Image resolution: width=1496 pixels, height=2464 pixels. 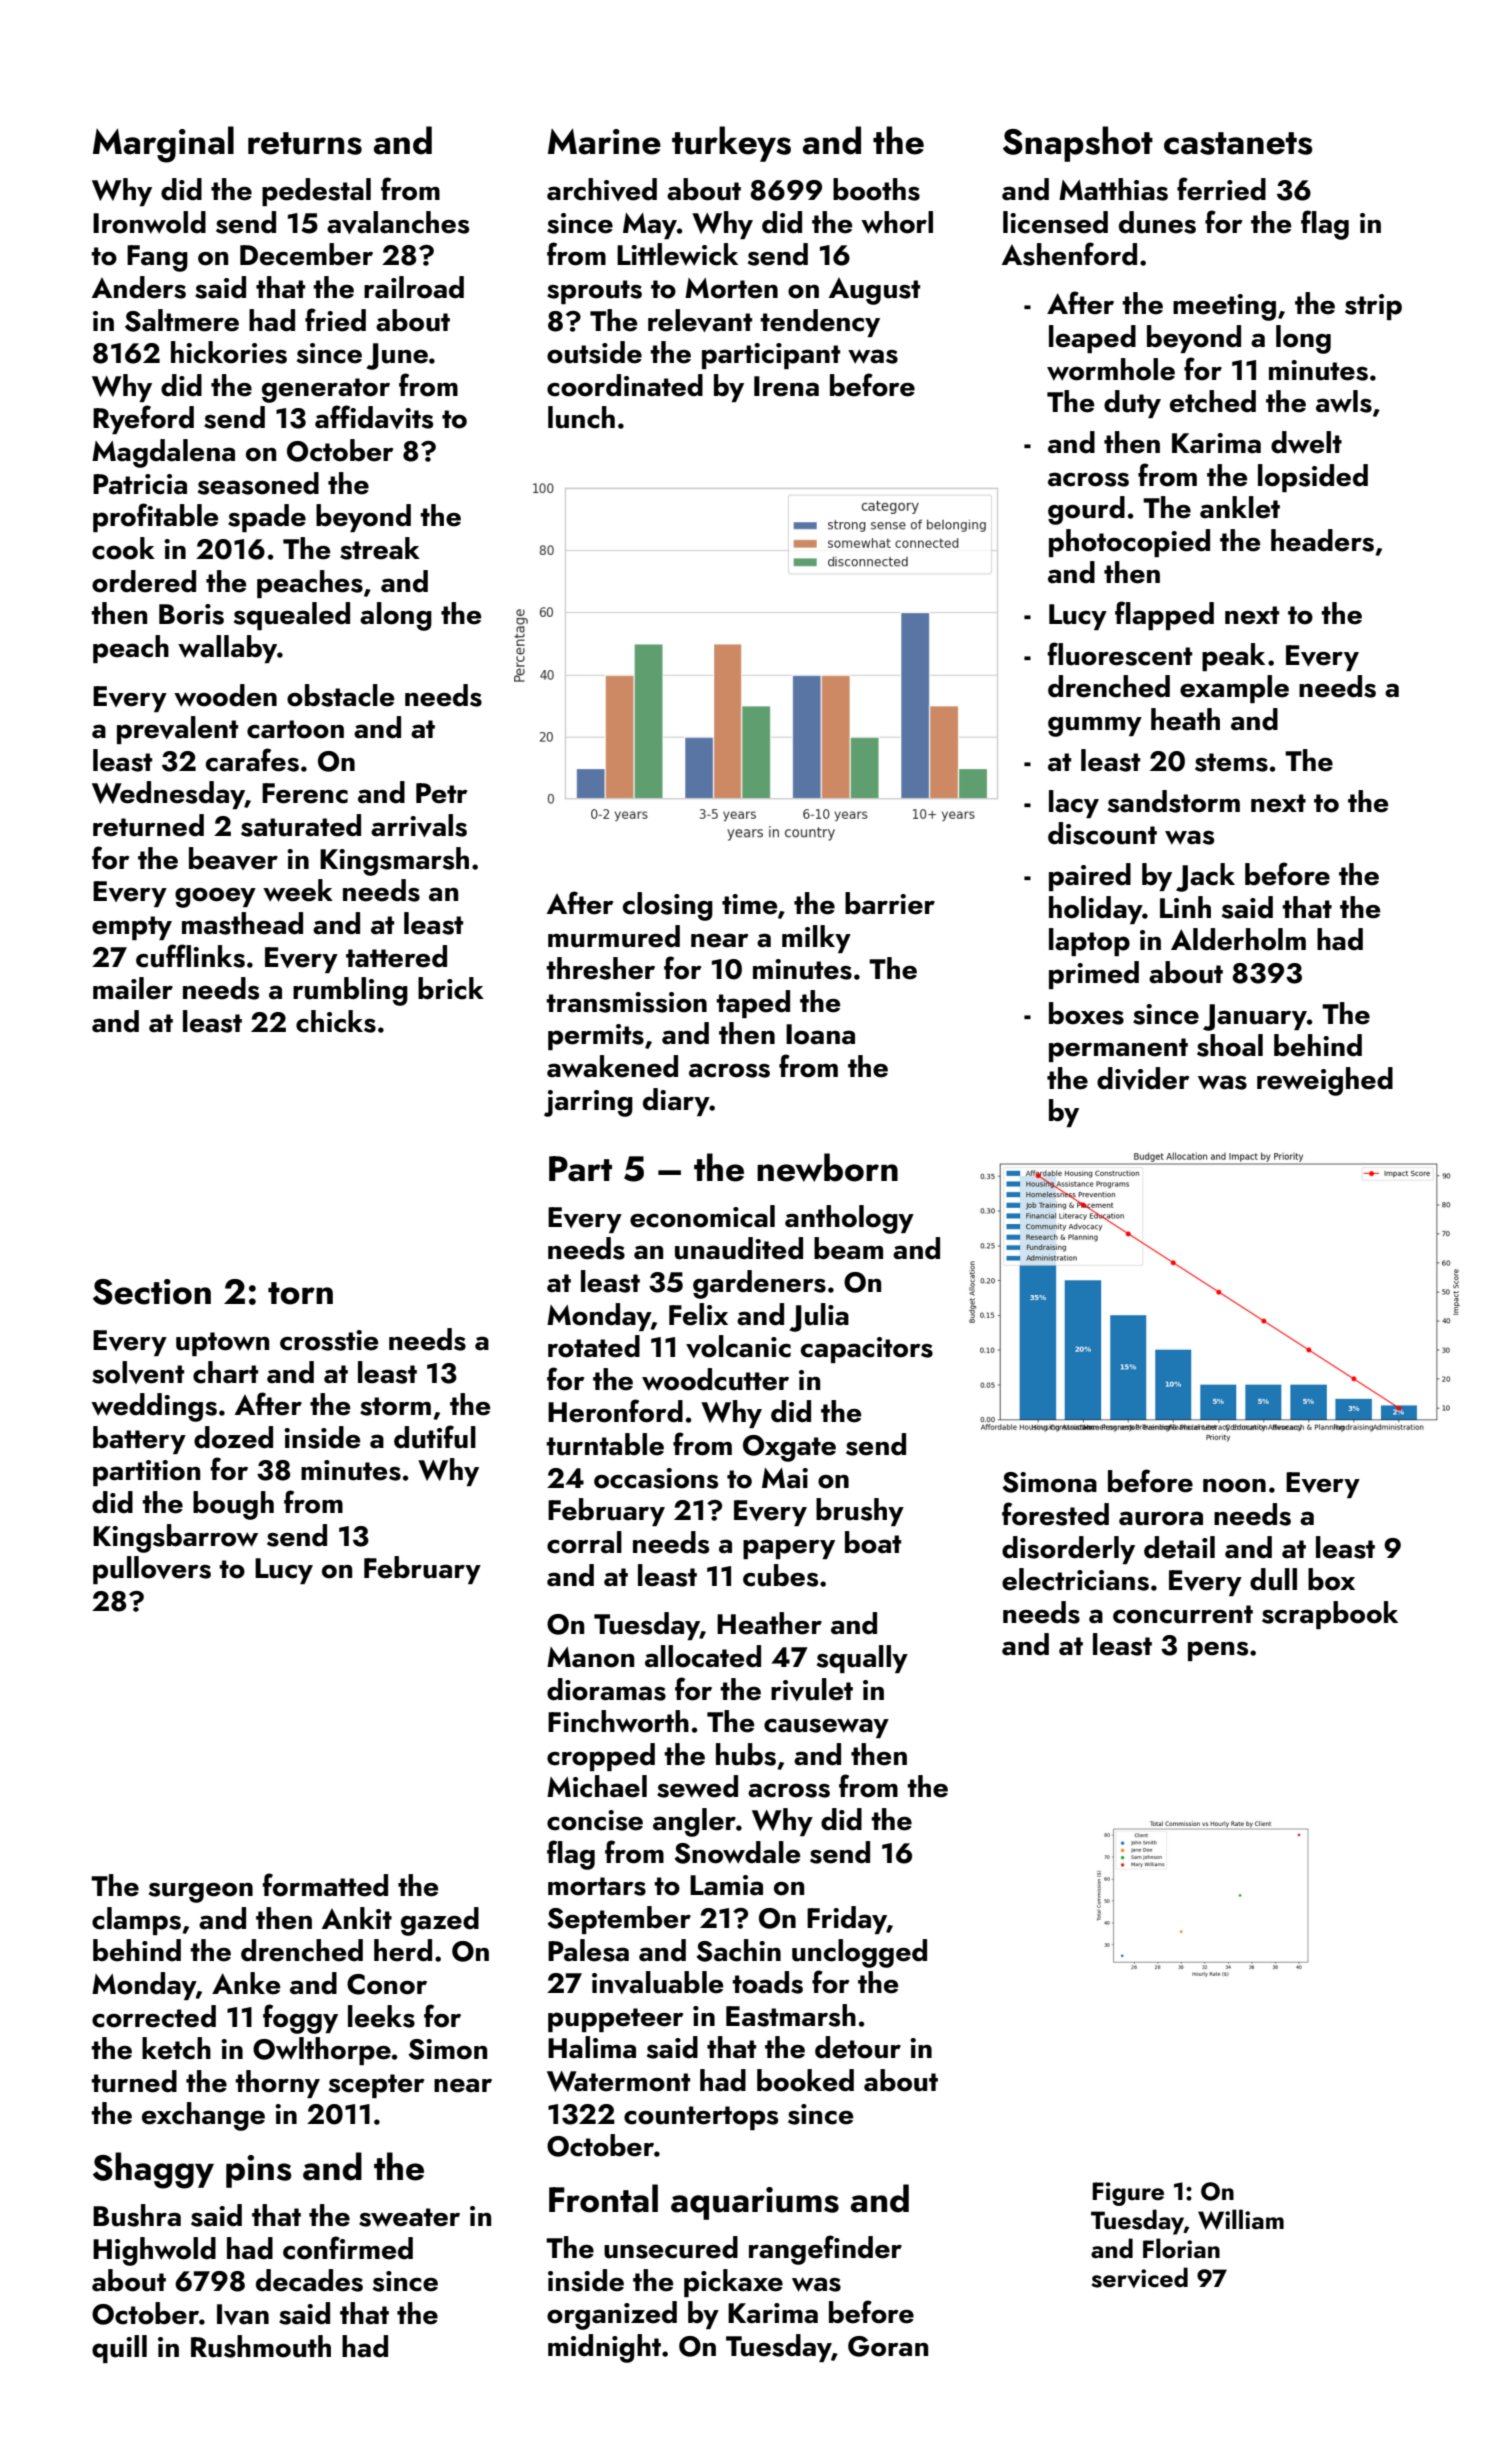 What do you see at coordinates (1322, 540) in the screenshot?
I see `headers` at bounding box center [1322, 540].
